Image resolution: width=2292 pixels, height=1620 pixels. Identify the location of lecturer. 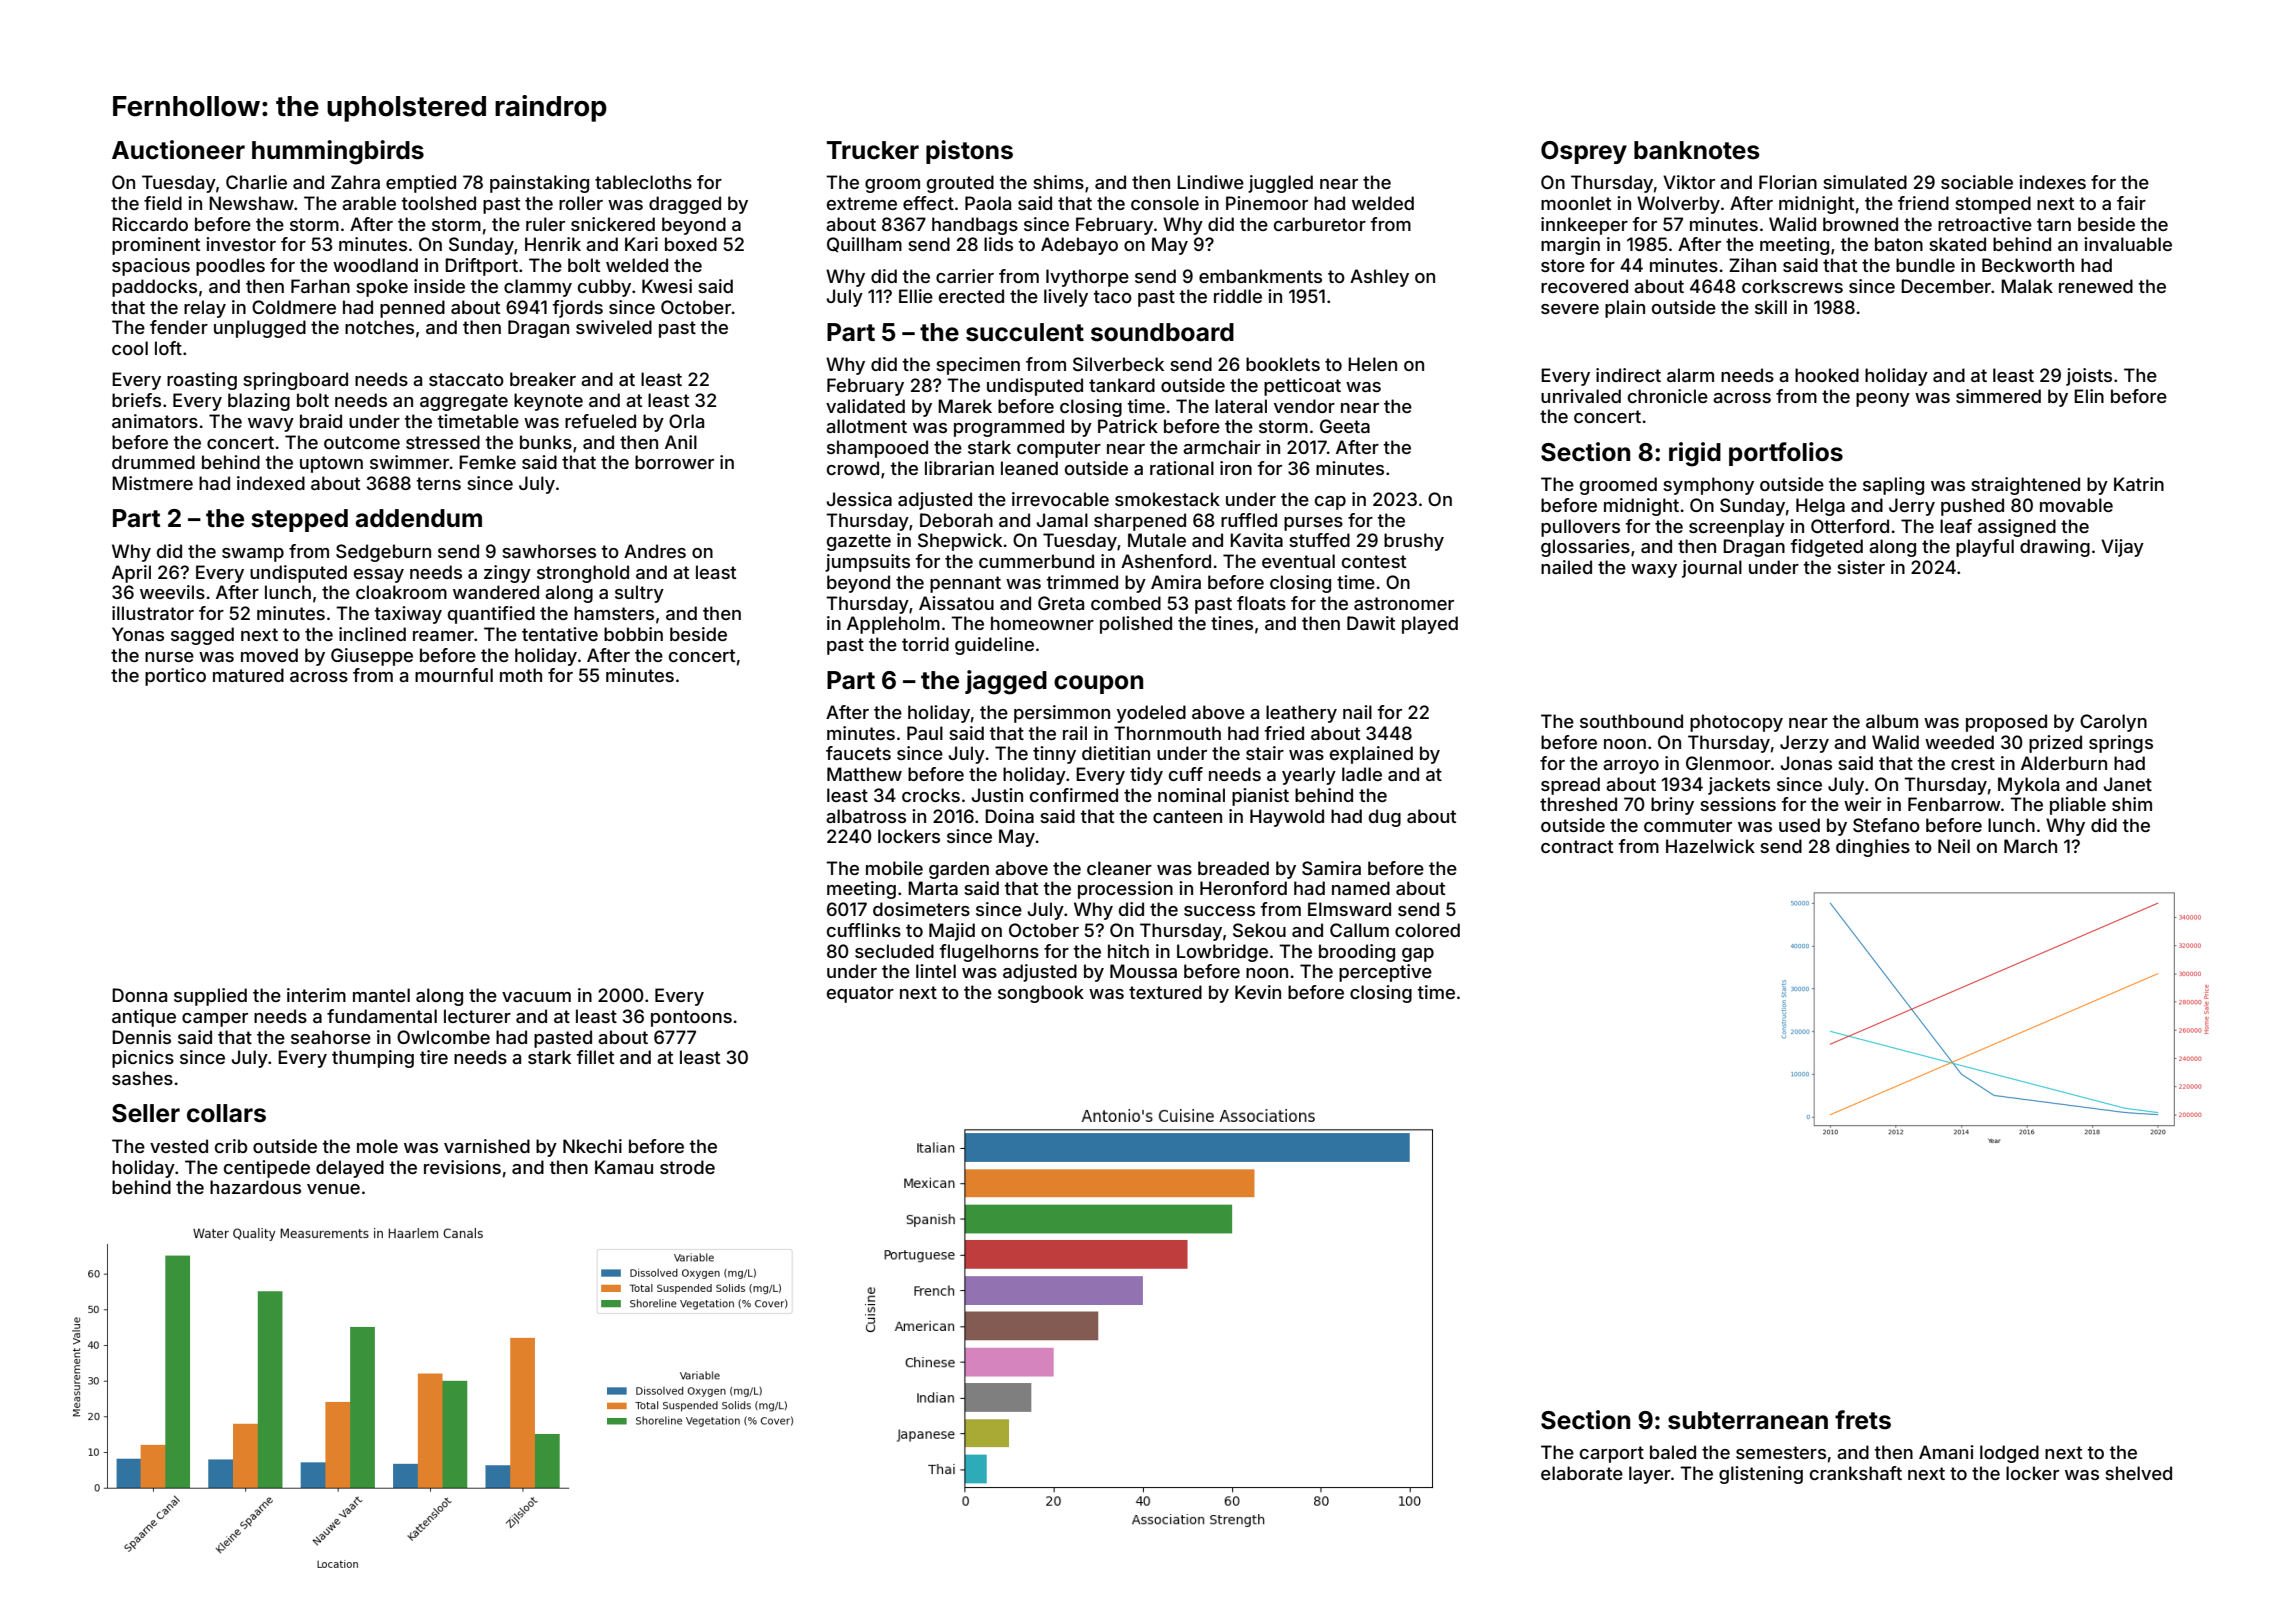
(477, 1016).
